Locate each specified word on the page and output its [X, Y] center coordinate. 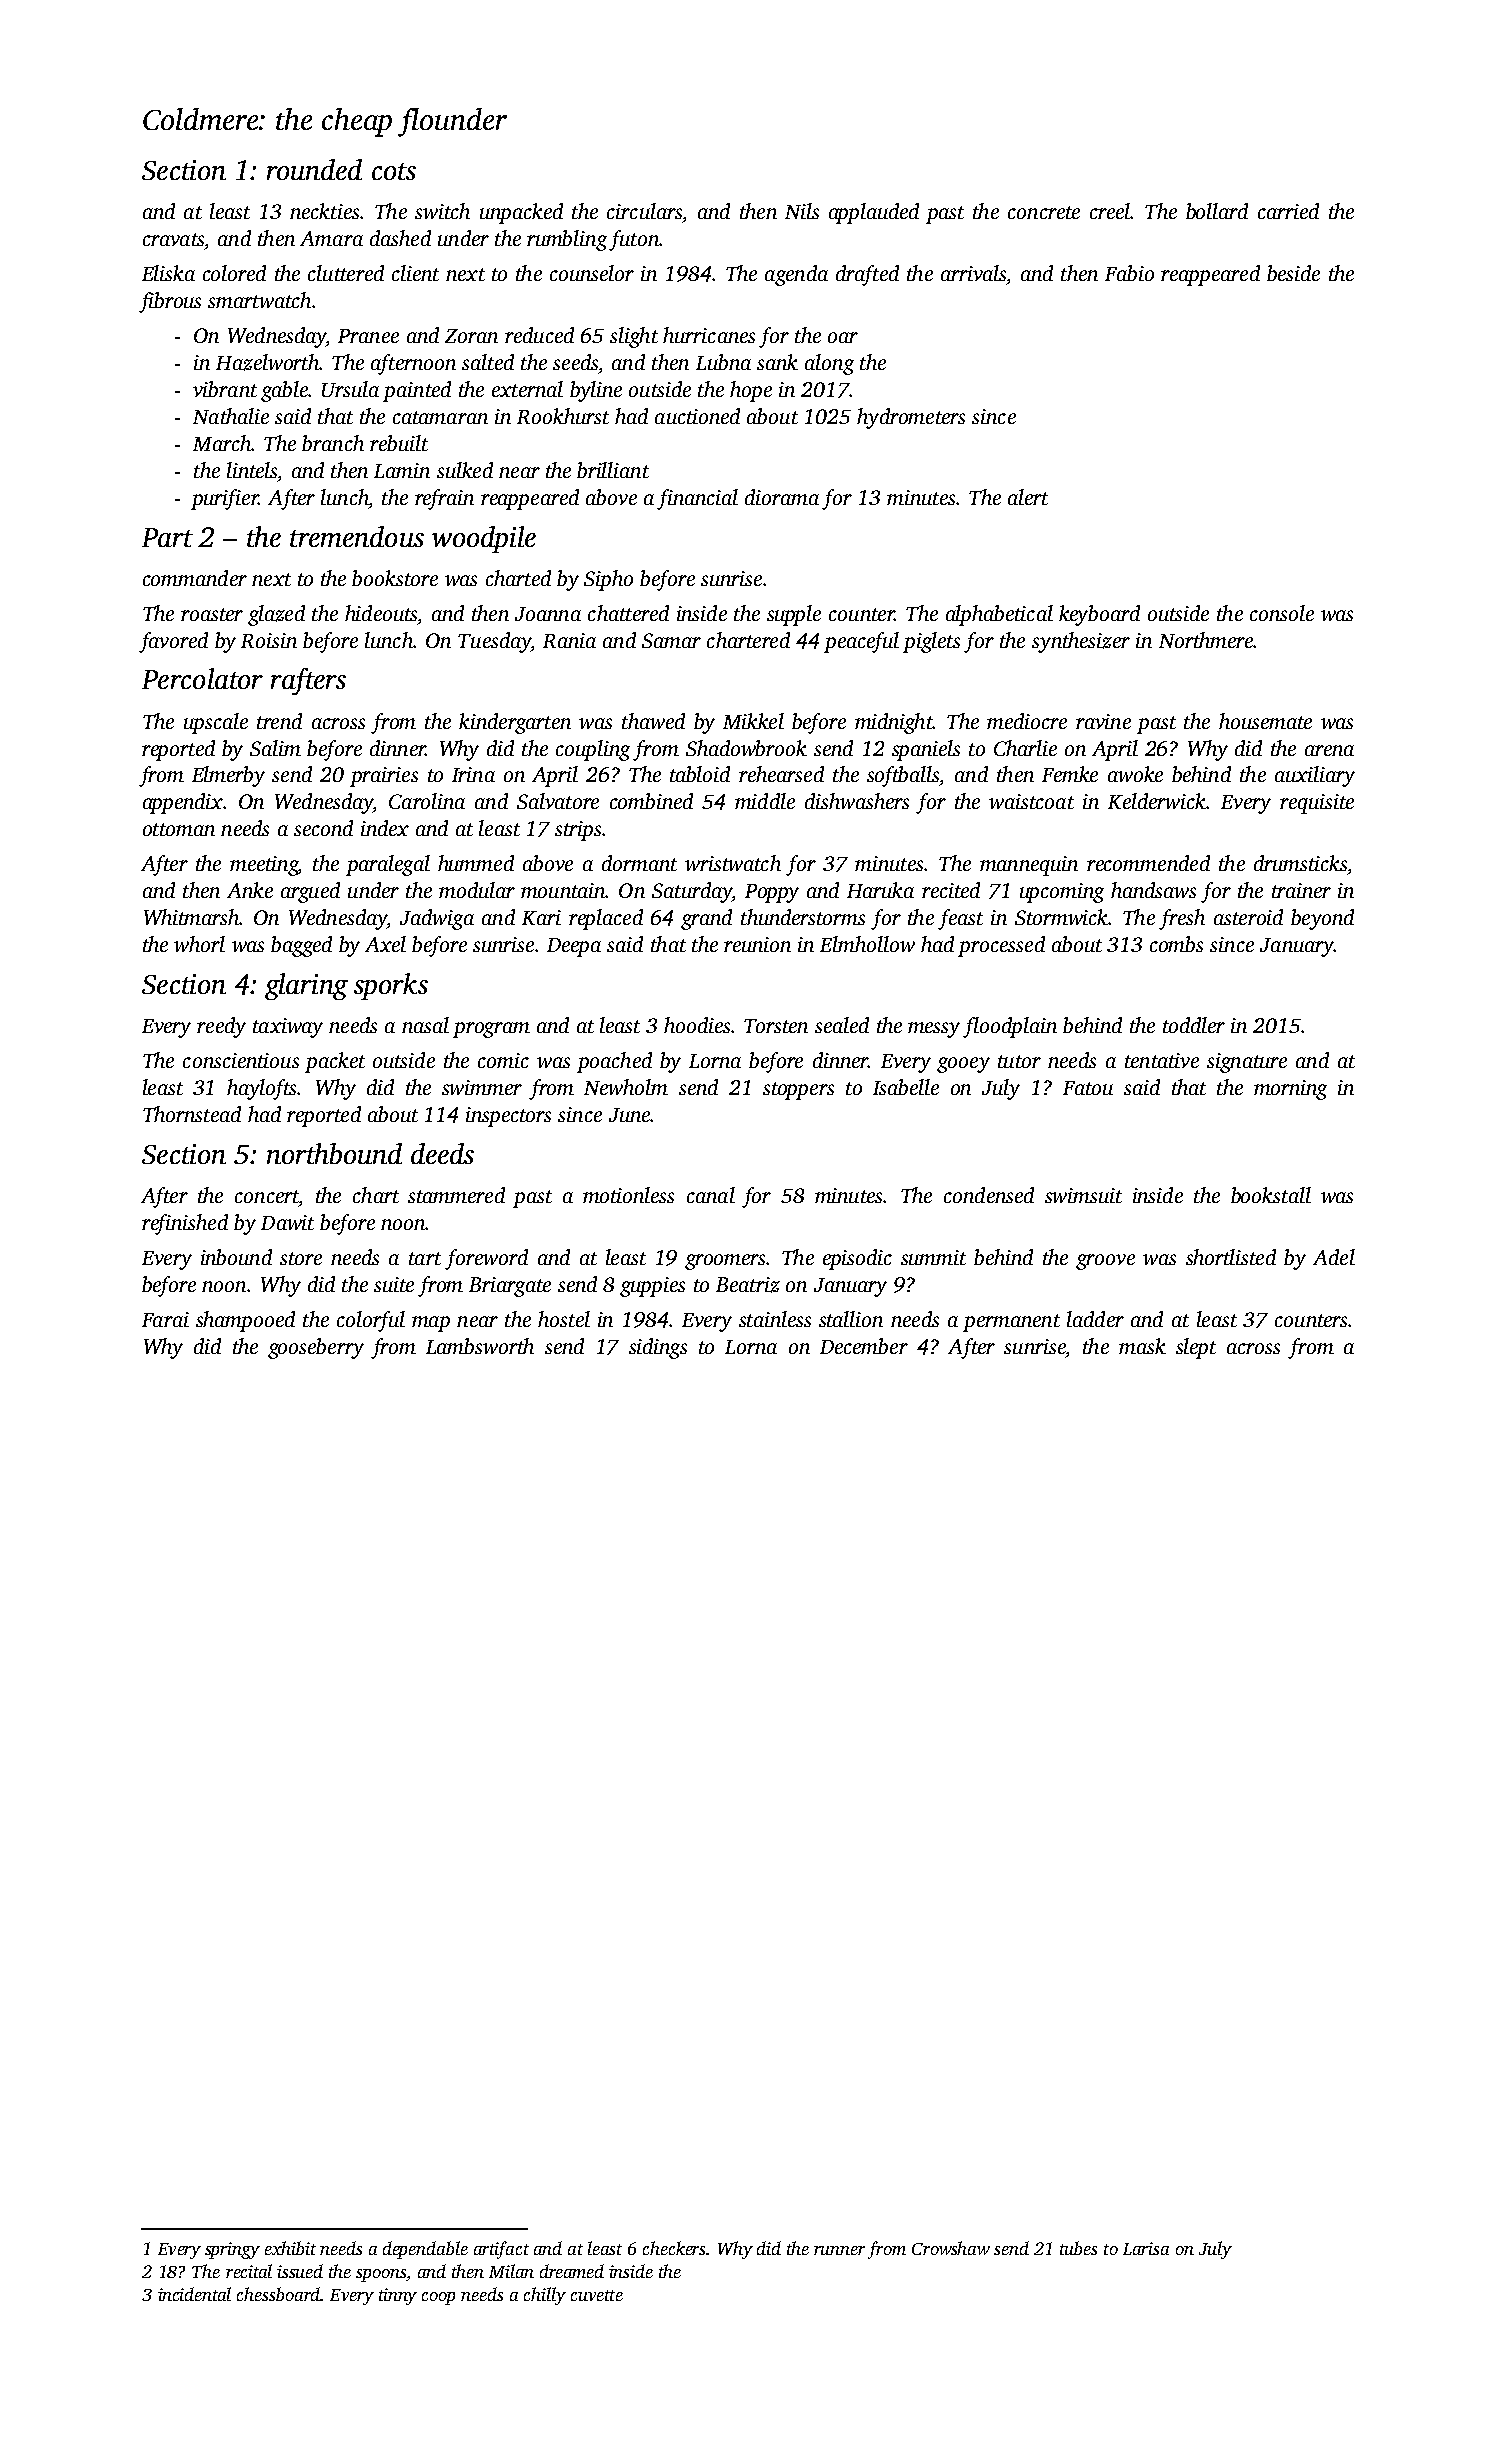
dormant [639, 863]
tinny [398, 2296]
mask [1142, 1346]
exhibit [290, 2248]
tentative [1162, 1060]
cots [394, 171]
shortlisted [1231, 1257]
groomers [725, 1262]
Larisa [1146, 2248]
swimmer [482, 1087]
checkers [674, 2248]
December [864, 1346]
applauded [874, 213]
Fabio [1129, 273]
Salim [275, 748]
